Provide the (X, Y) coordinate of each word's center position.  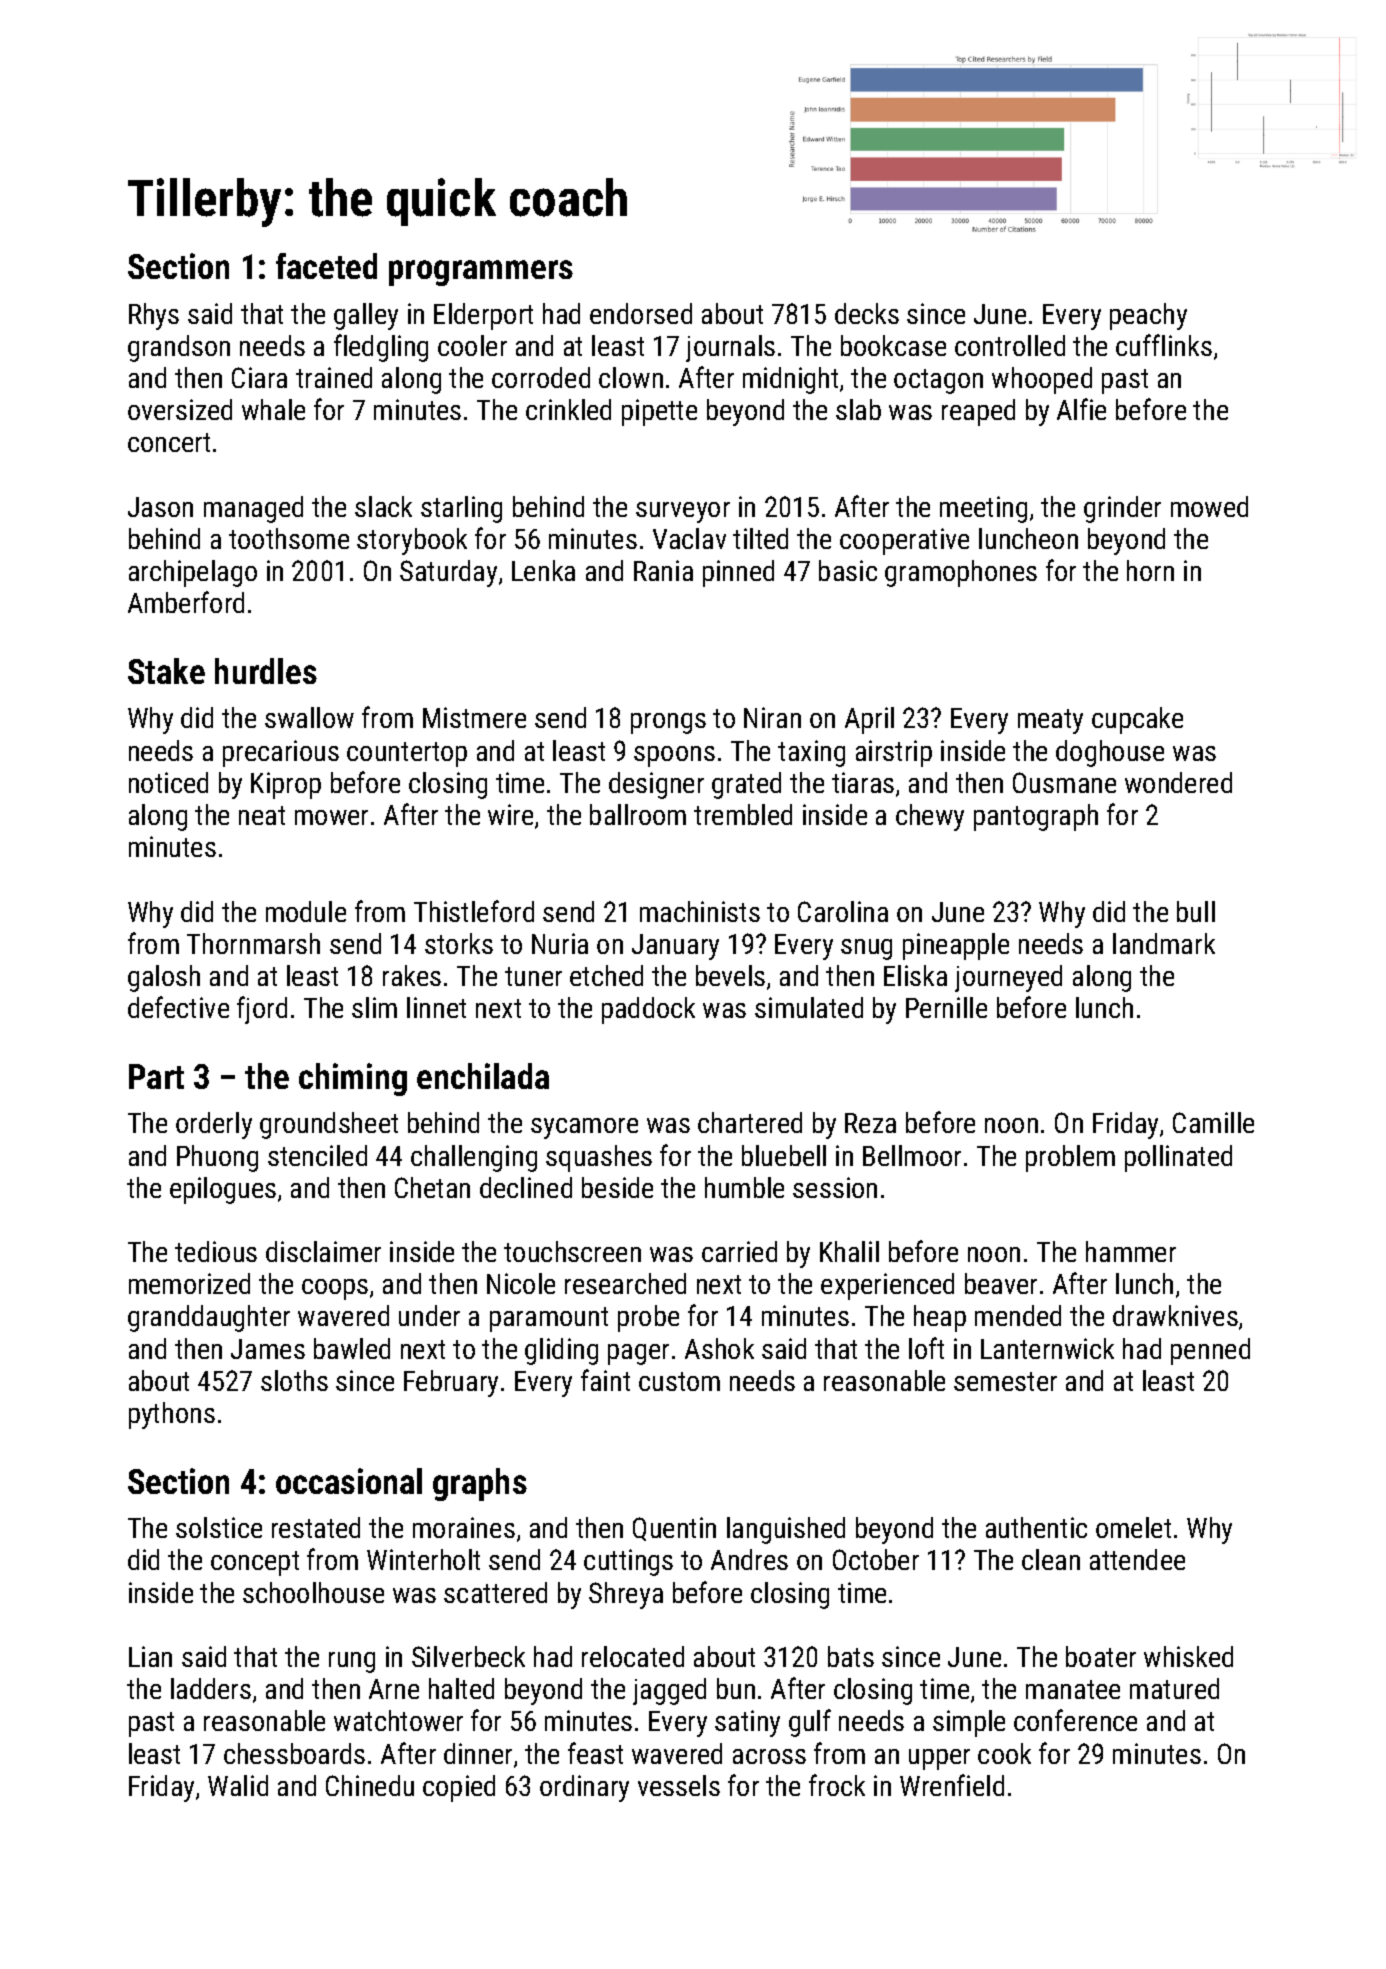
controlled (1010, 345)
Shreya (626, 1595)
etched (606, 975)
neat (262, 815)
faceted (326, 266)
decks (867, 313)
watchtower (398, 1720)
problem (1070, 1158)
